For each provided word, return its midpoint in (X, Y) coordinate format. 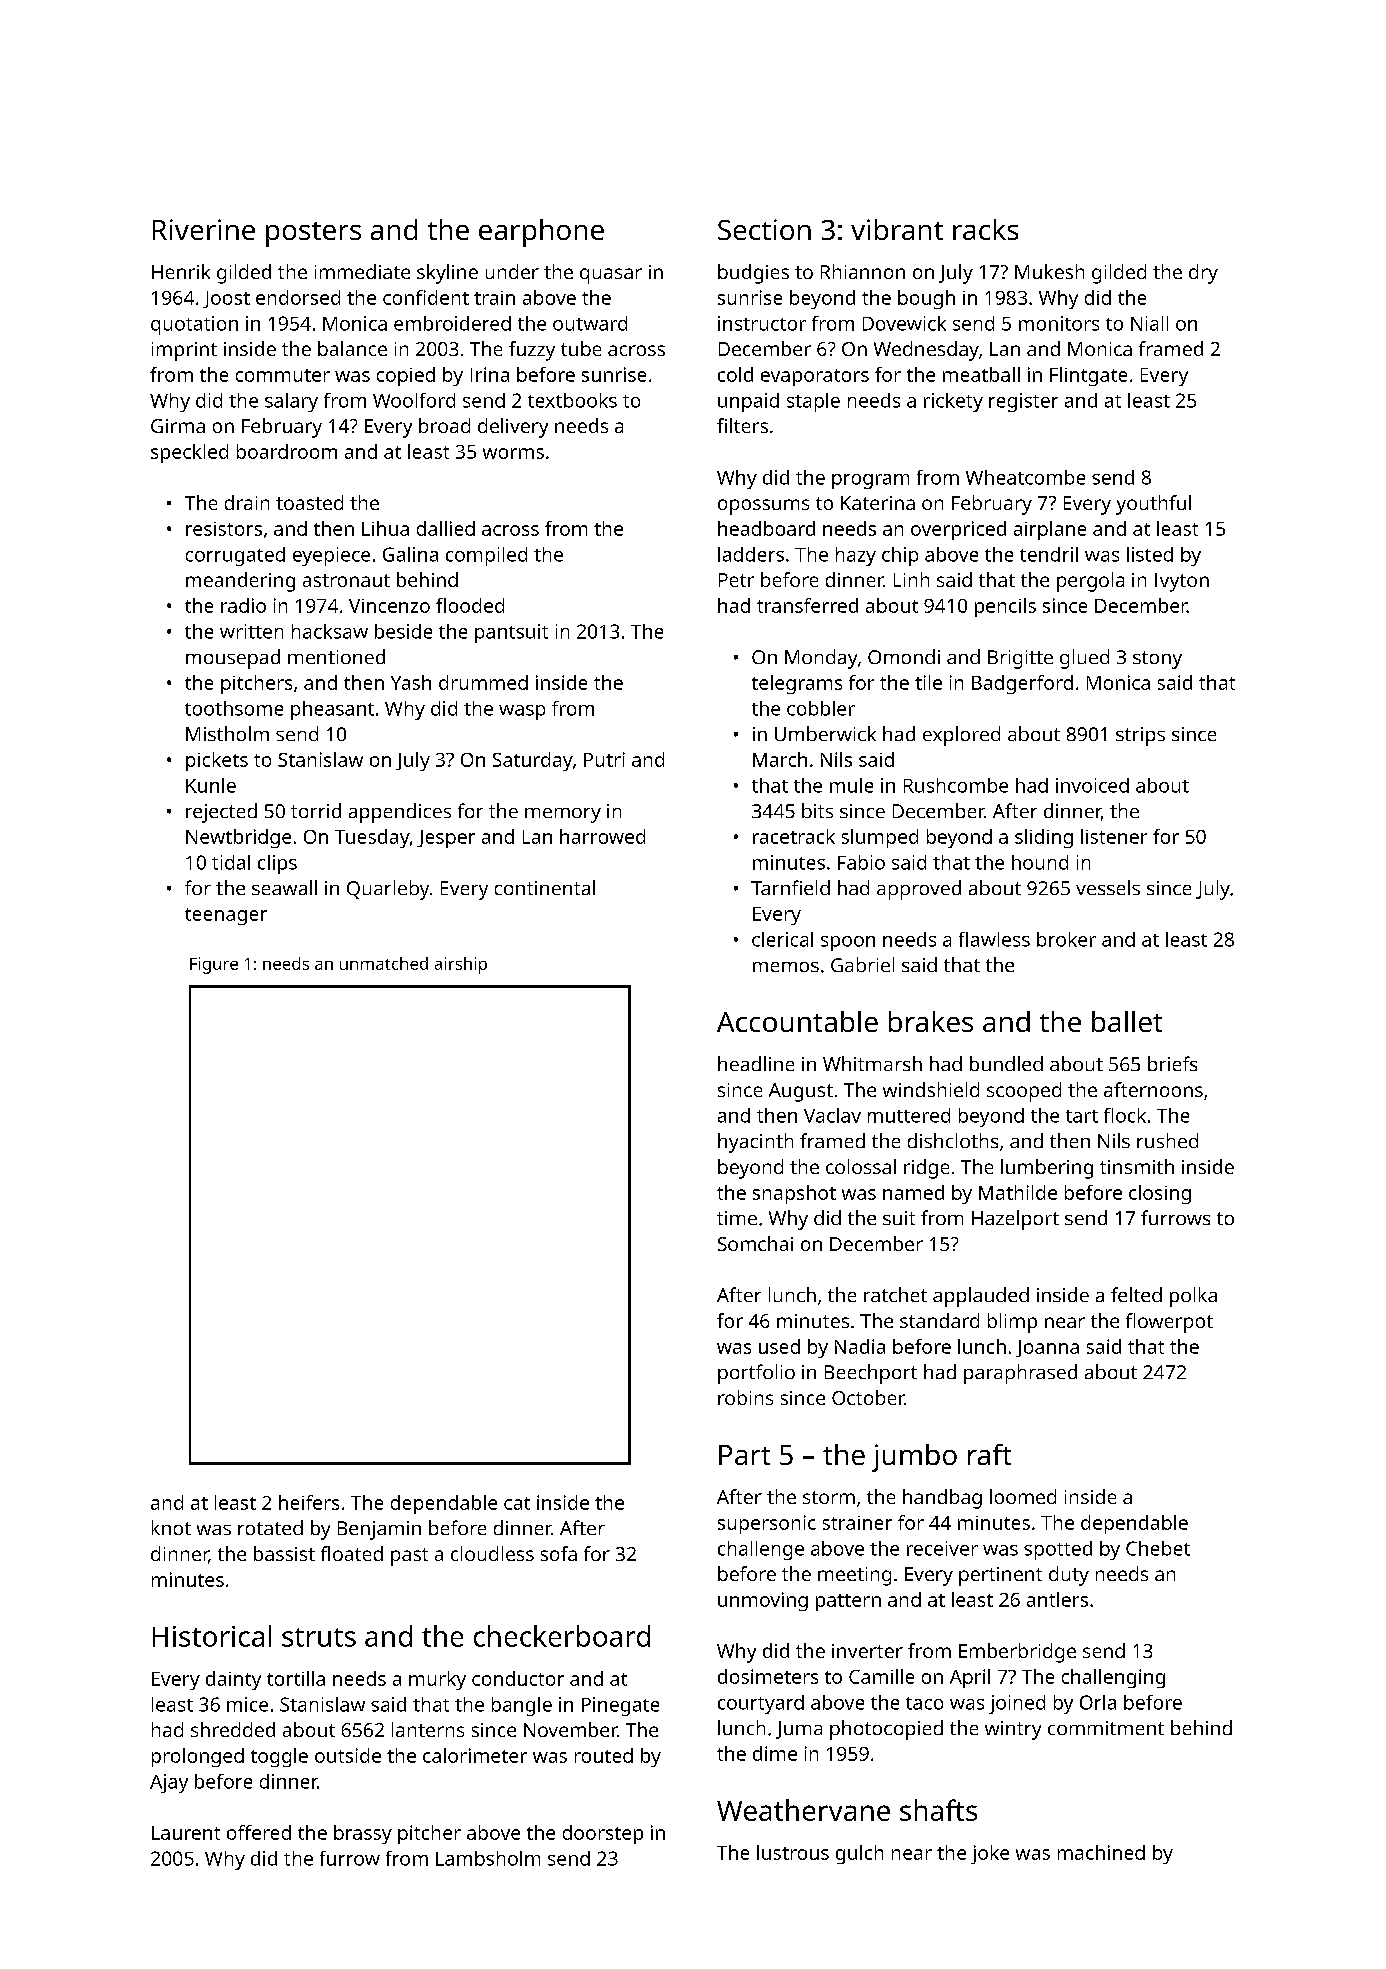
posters (313, 234)
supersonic (767, 1524)
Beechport (871, 1374)
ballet (1127, 1021)
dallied (446, 528)
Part (744, 1455)
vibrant (897, 229)
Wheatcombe (1025, 477)
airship (461, 965)
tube (581, 348)
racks (985, 229)
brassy (363, 1834)
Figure (214, 965)
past (409, 1557)
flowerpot (1169, 1323)
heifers (309, 1502)
